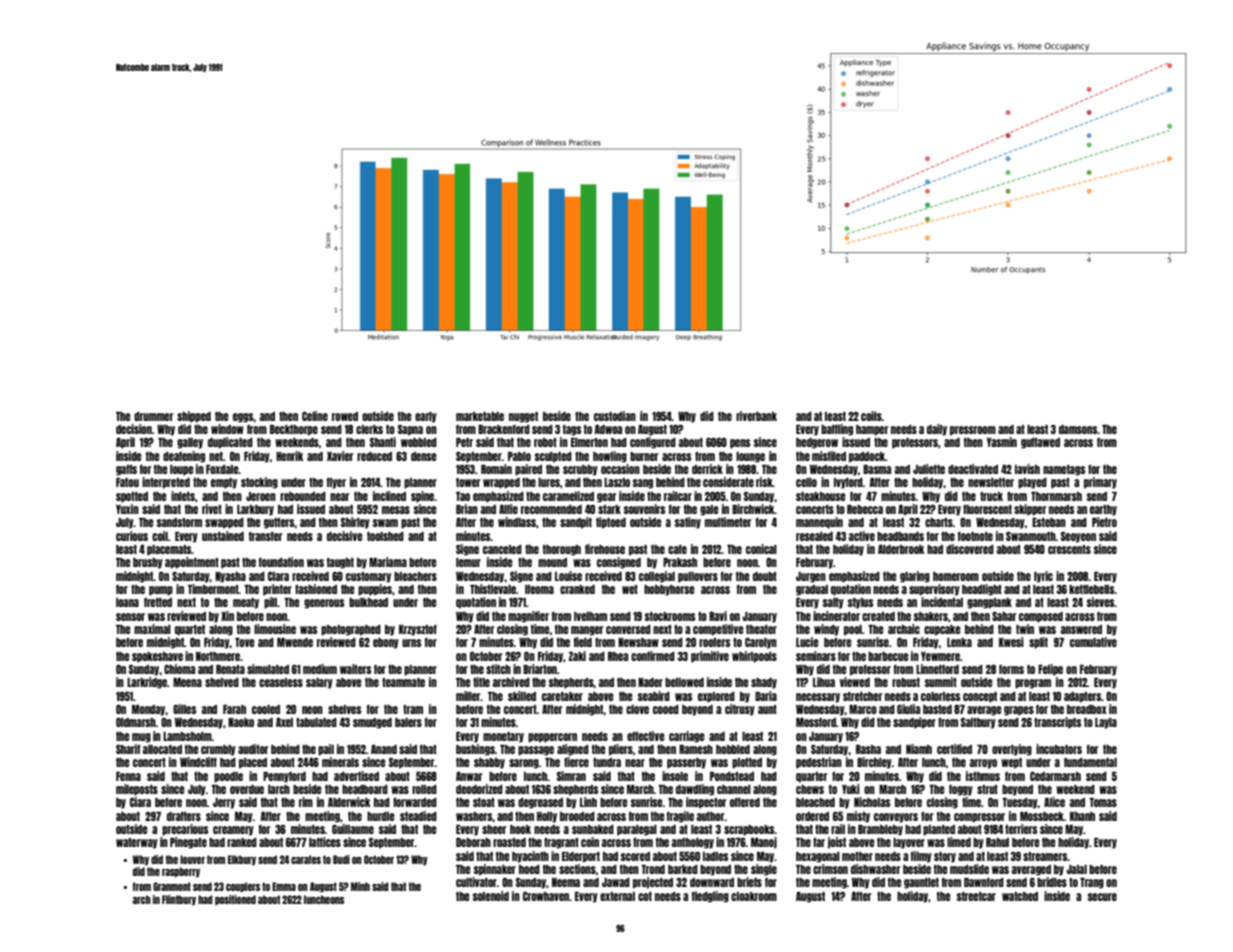  I want to click on guffawed, so click(1040, 443).
